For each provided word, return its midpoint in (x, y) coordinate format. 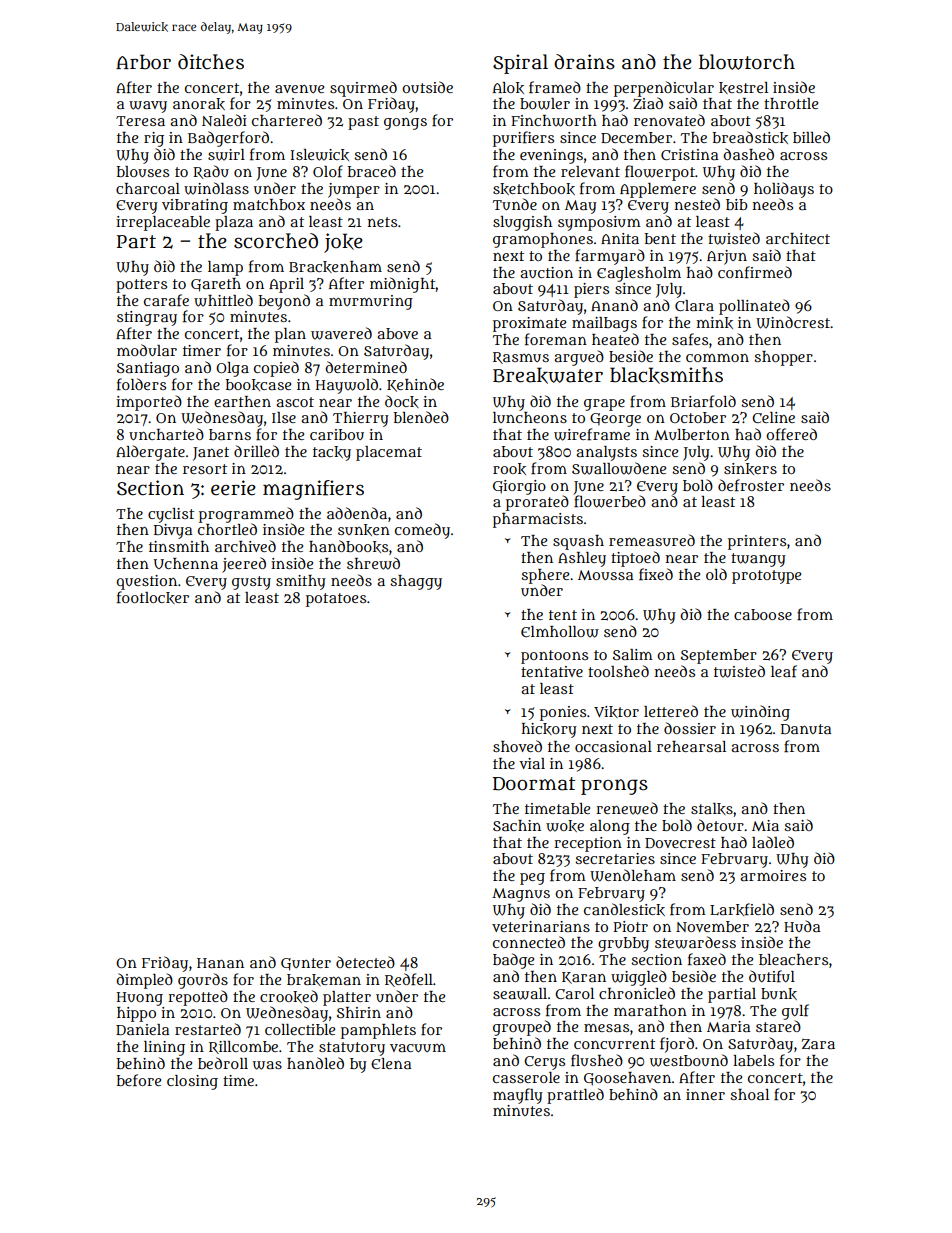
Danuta (806, 729)
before (139, 1080)
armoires (773, 875)
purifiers (523, 139)
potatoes (336, 600)
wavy (148, 107)
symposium (599, 223)
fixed (656, 574)
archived (245, 546)
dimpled (144, 981)
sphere (545, 576)
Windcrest (793, 322)
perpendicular (664, 89)
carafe (166, 300)
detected (365, 962)
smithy (301, 582)
